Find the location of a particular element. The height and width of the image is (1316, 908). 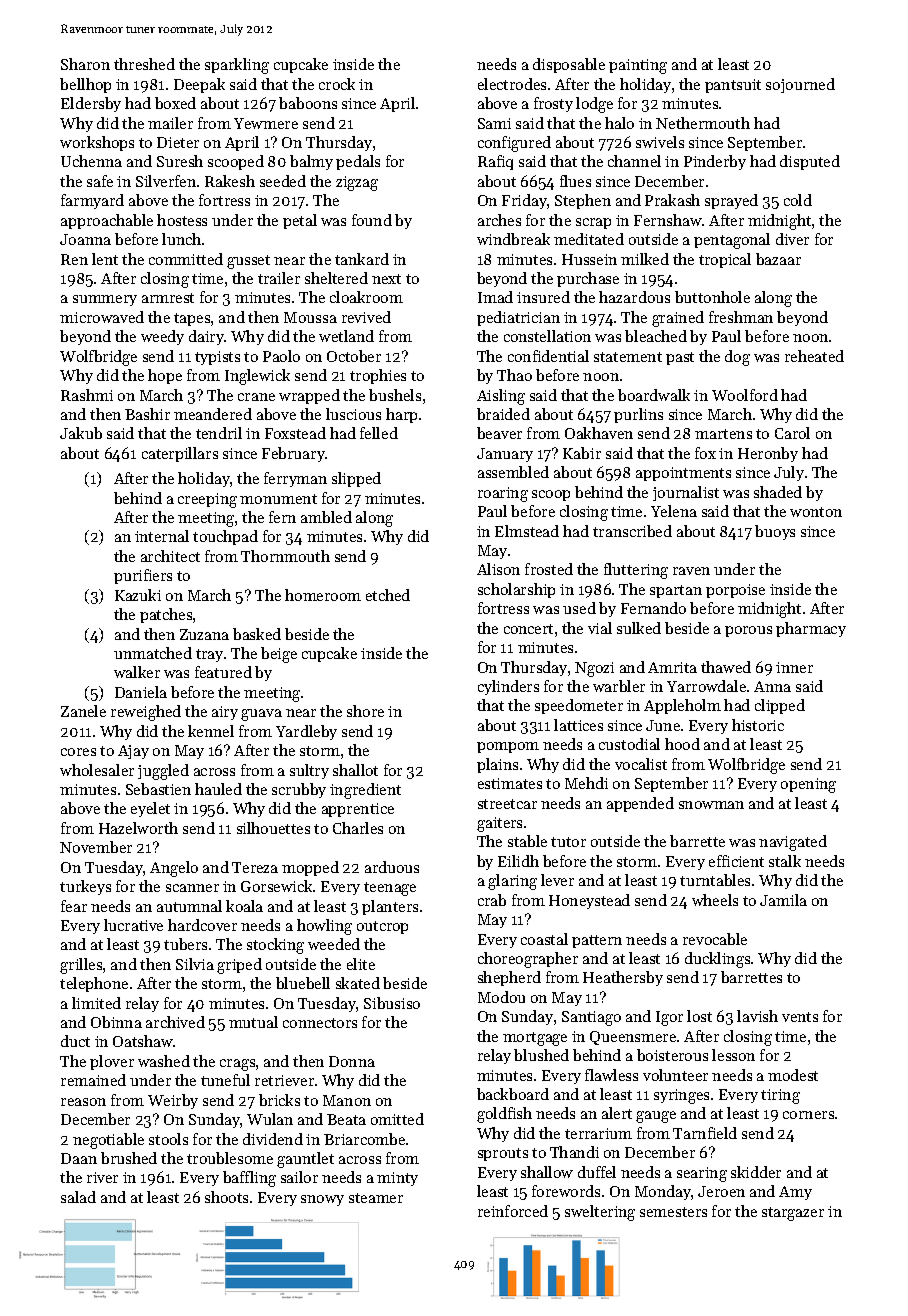

shoots is located at coordinates (226, 1197).
